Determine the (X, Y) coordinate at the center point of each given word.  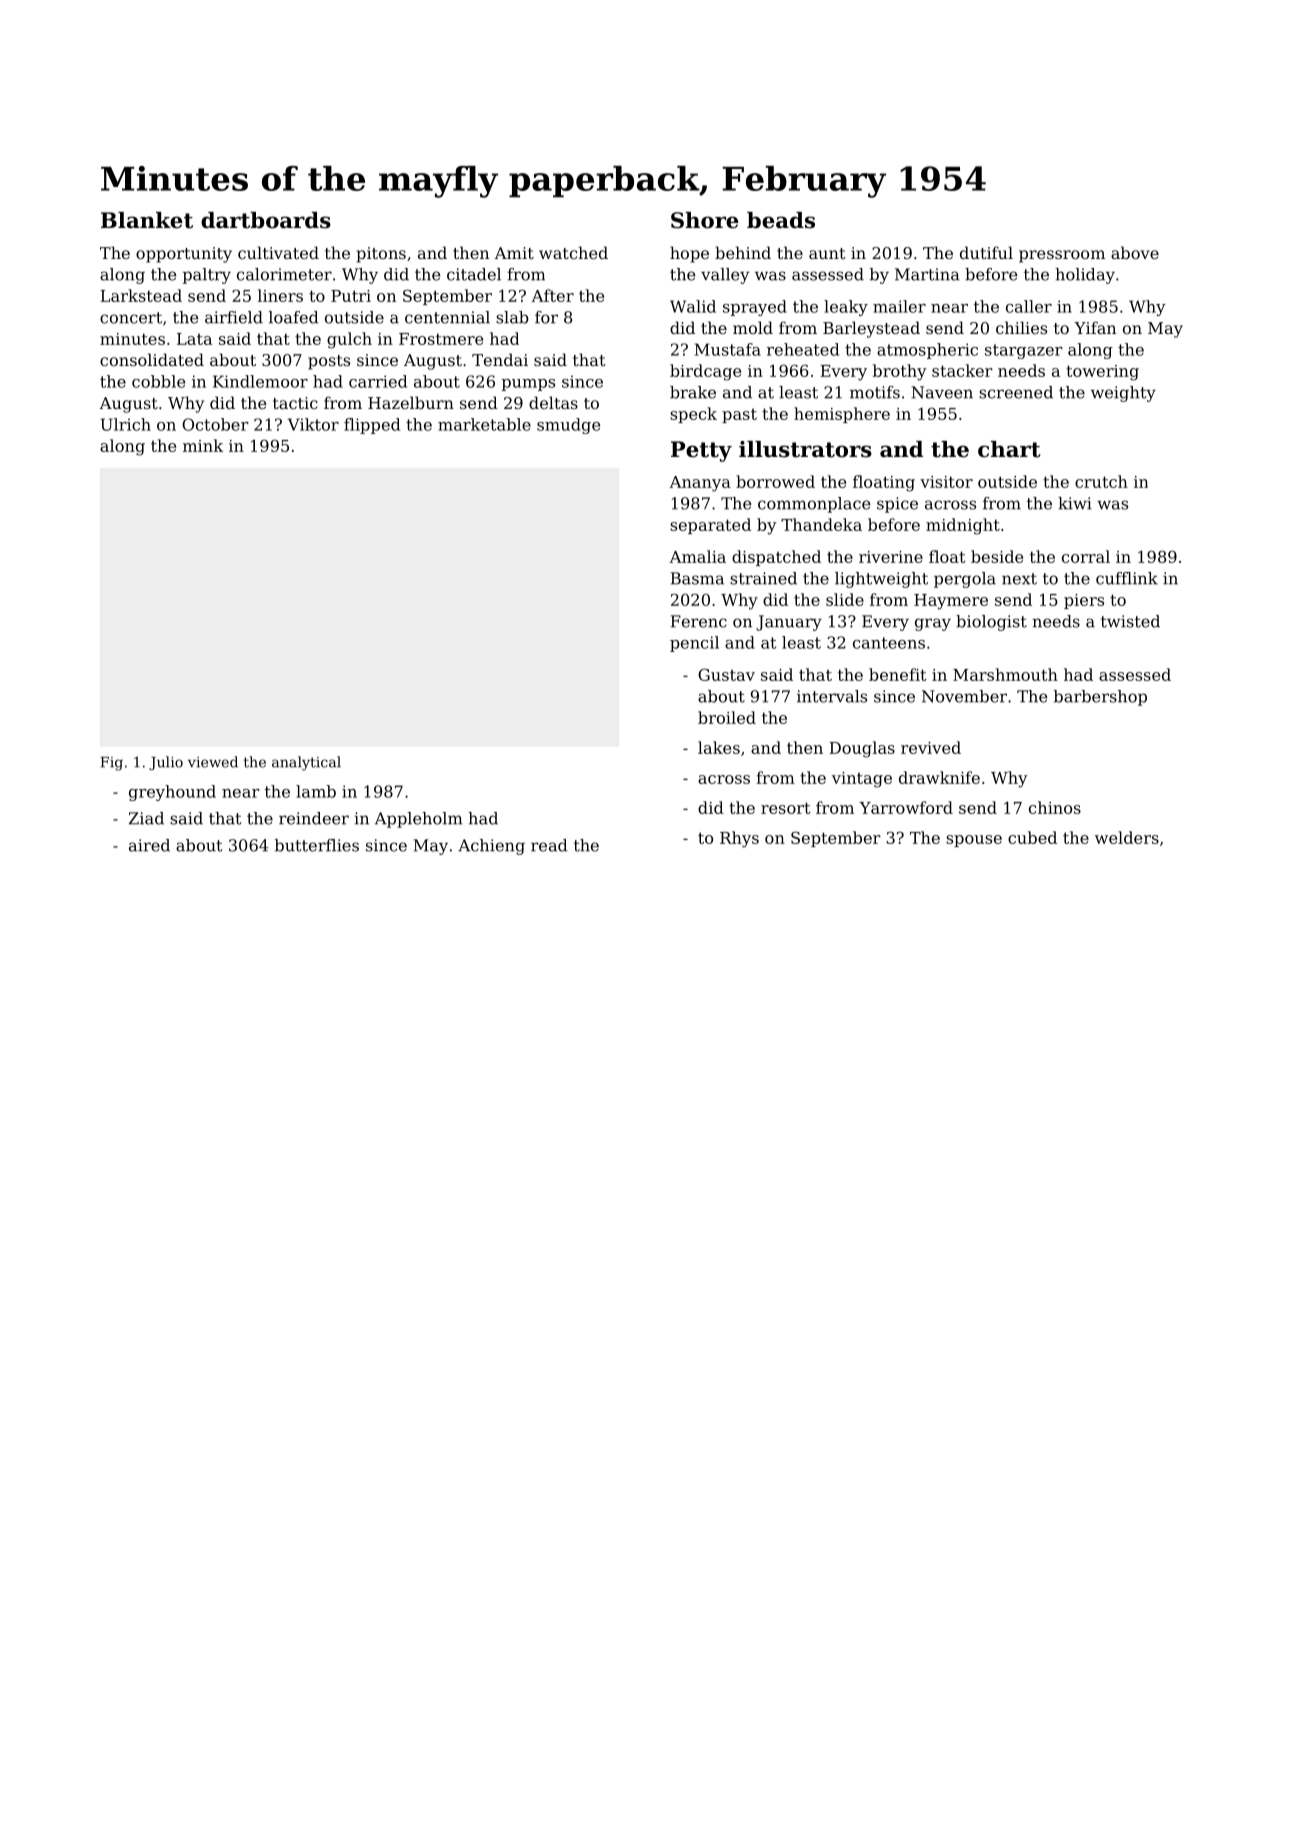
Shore (705, 220)
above (1135, 252)
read (549, 845)
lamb (316, 791)
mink (203, 445)
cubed (1032, 837)
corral (1086, 556)
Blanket (147, 220)
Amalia (697, 556)
